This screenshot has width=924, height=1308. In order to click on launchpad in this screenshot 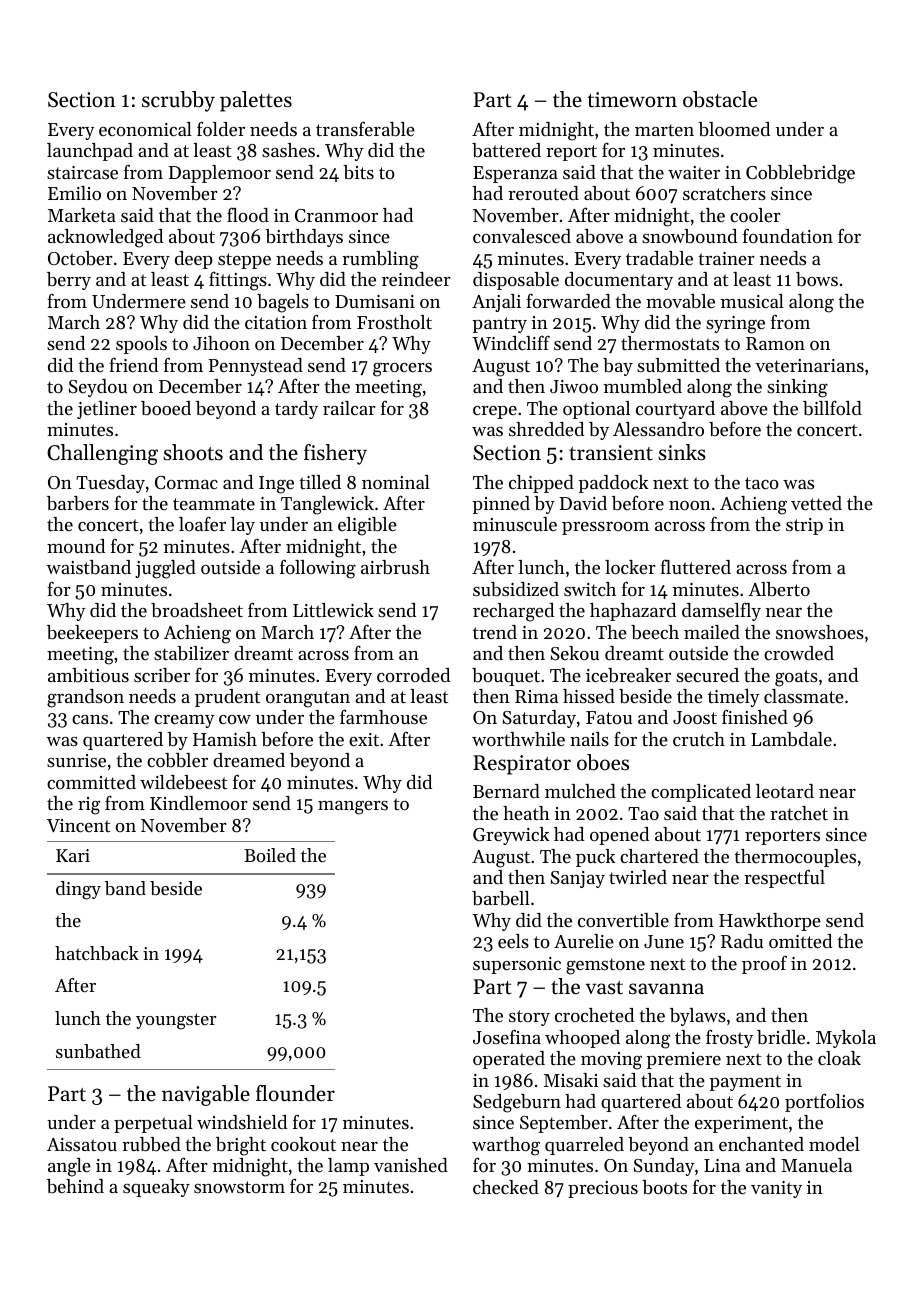, I will do `click(90, 152)`.
